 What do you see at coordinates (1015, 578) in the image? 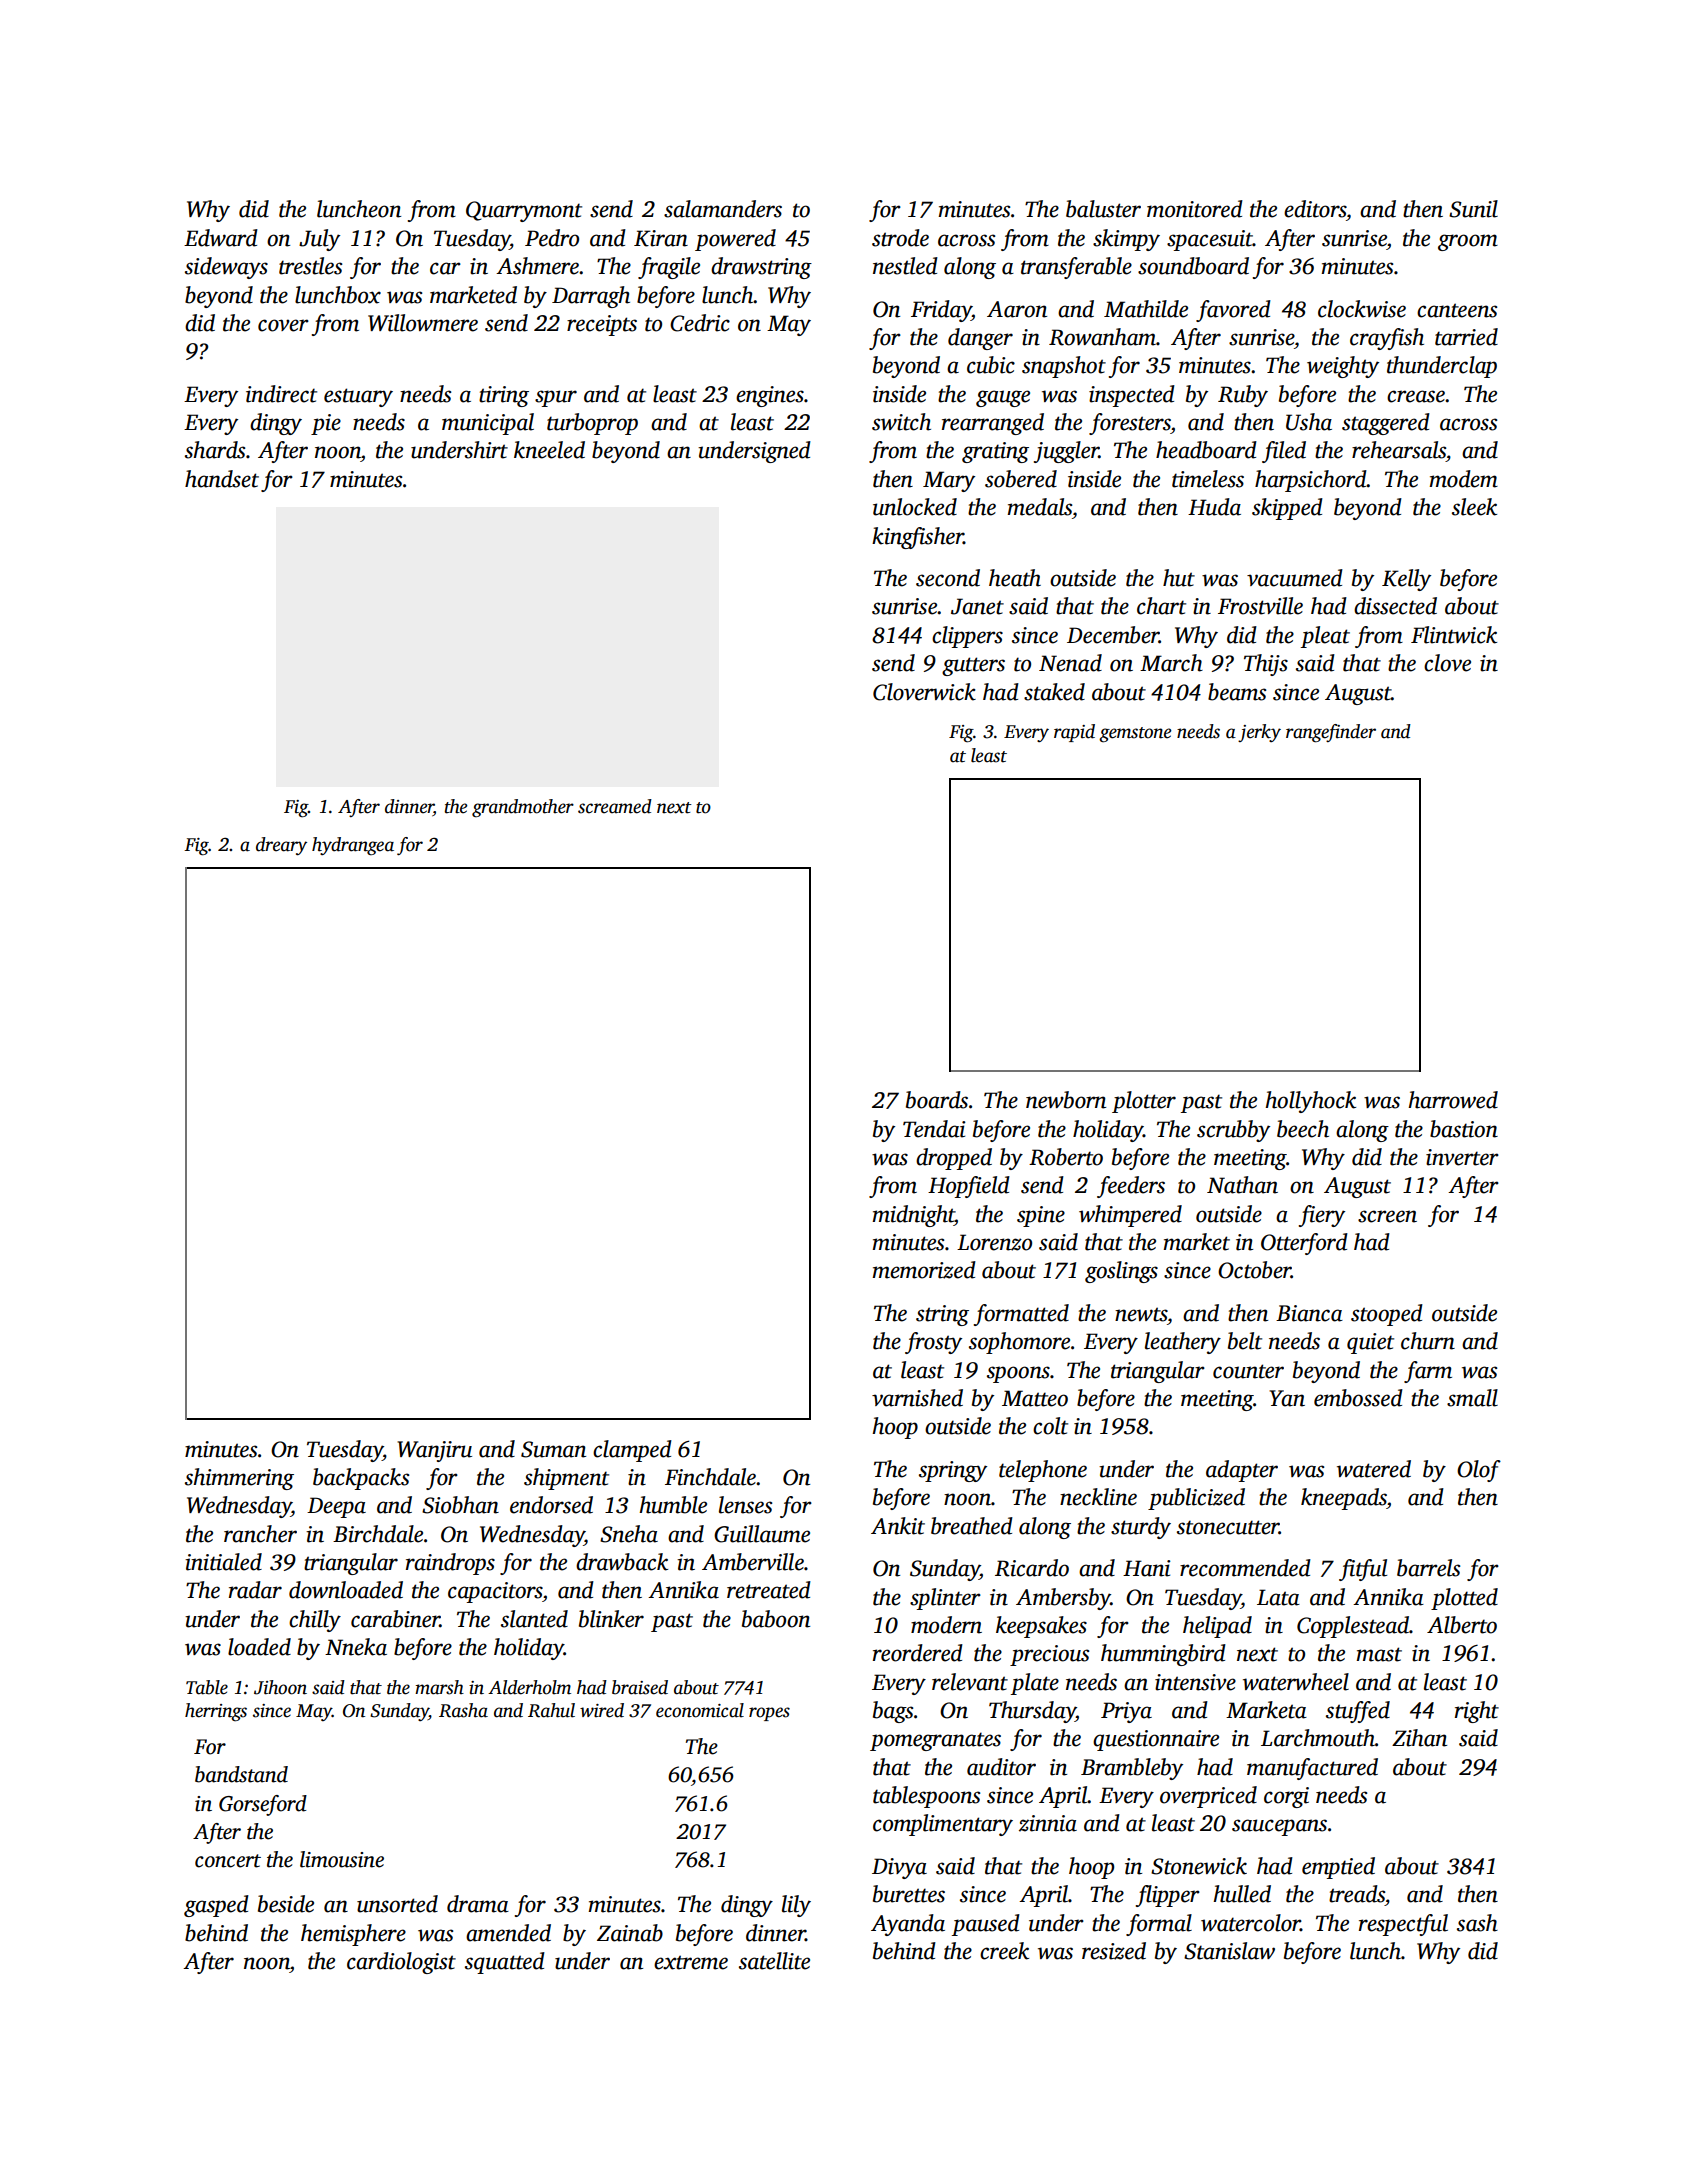
I see `heath` at bounding box center [1015, 578].
